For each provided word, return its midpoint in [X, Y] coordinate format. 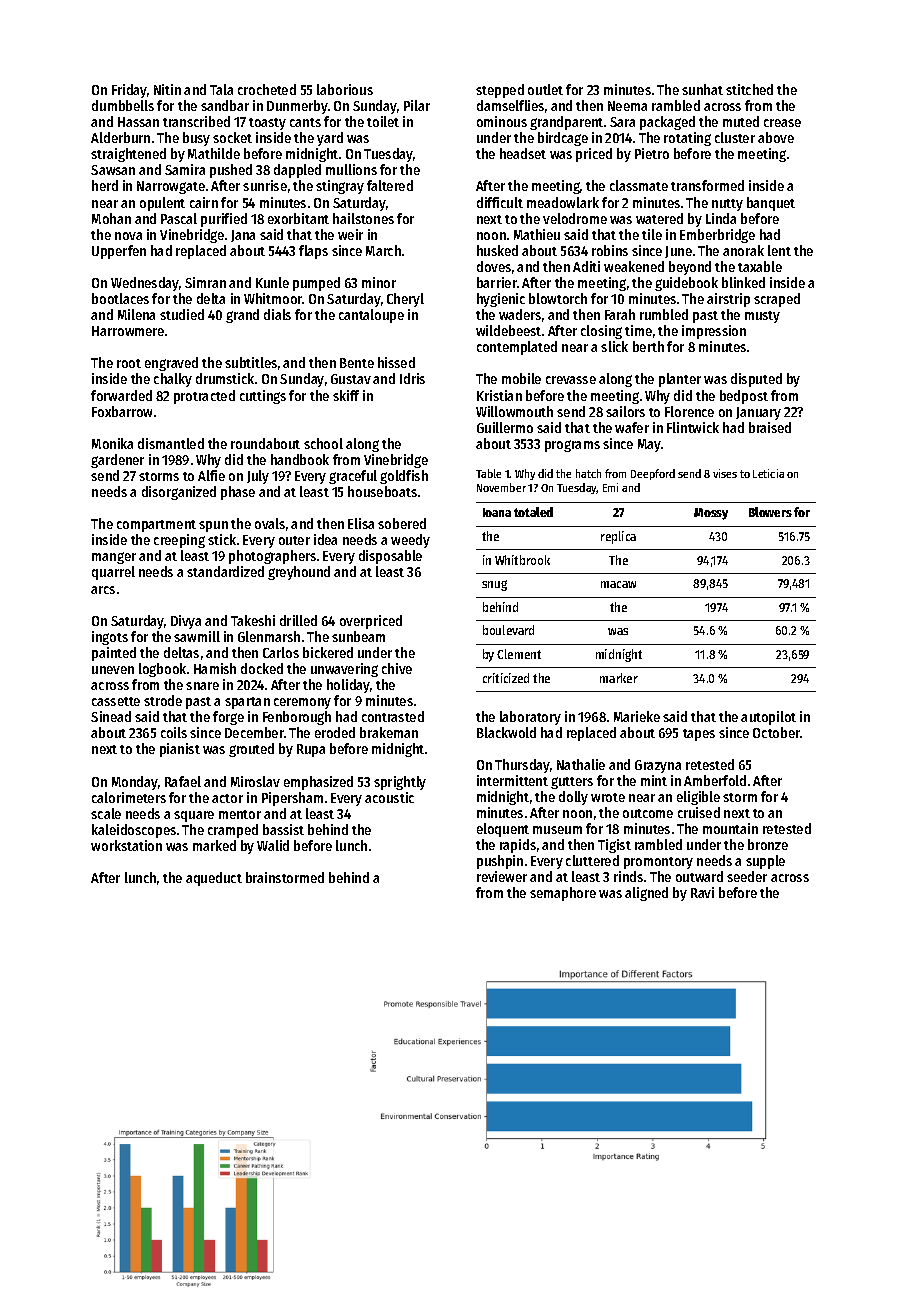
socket [232, 137]
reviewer [502, 876]
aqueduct [214, 879]
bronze [768, 844]
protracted [204, 397]
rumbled [664, 314]
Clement [519, 654]
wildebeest [508, 330]
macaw [618, 584]
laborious [345, 89]
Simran [205, 282]
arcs [103, 590]
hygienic [501, 300]
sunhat [702, 89]
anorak [743, 250]
